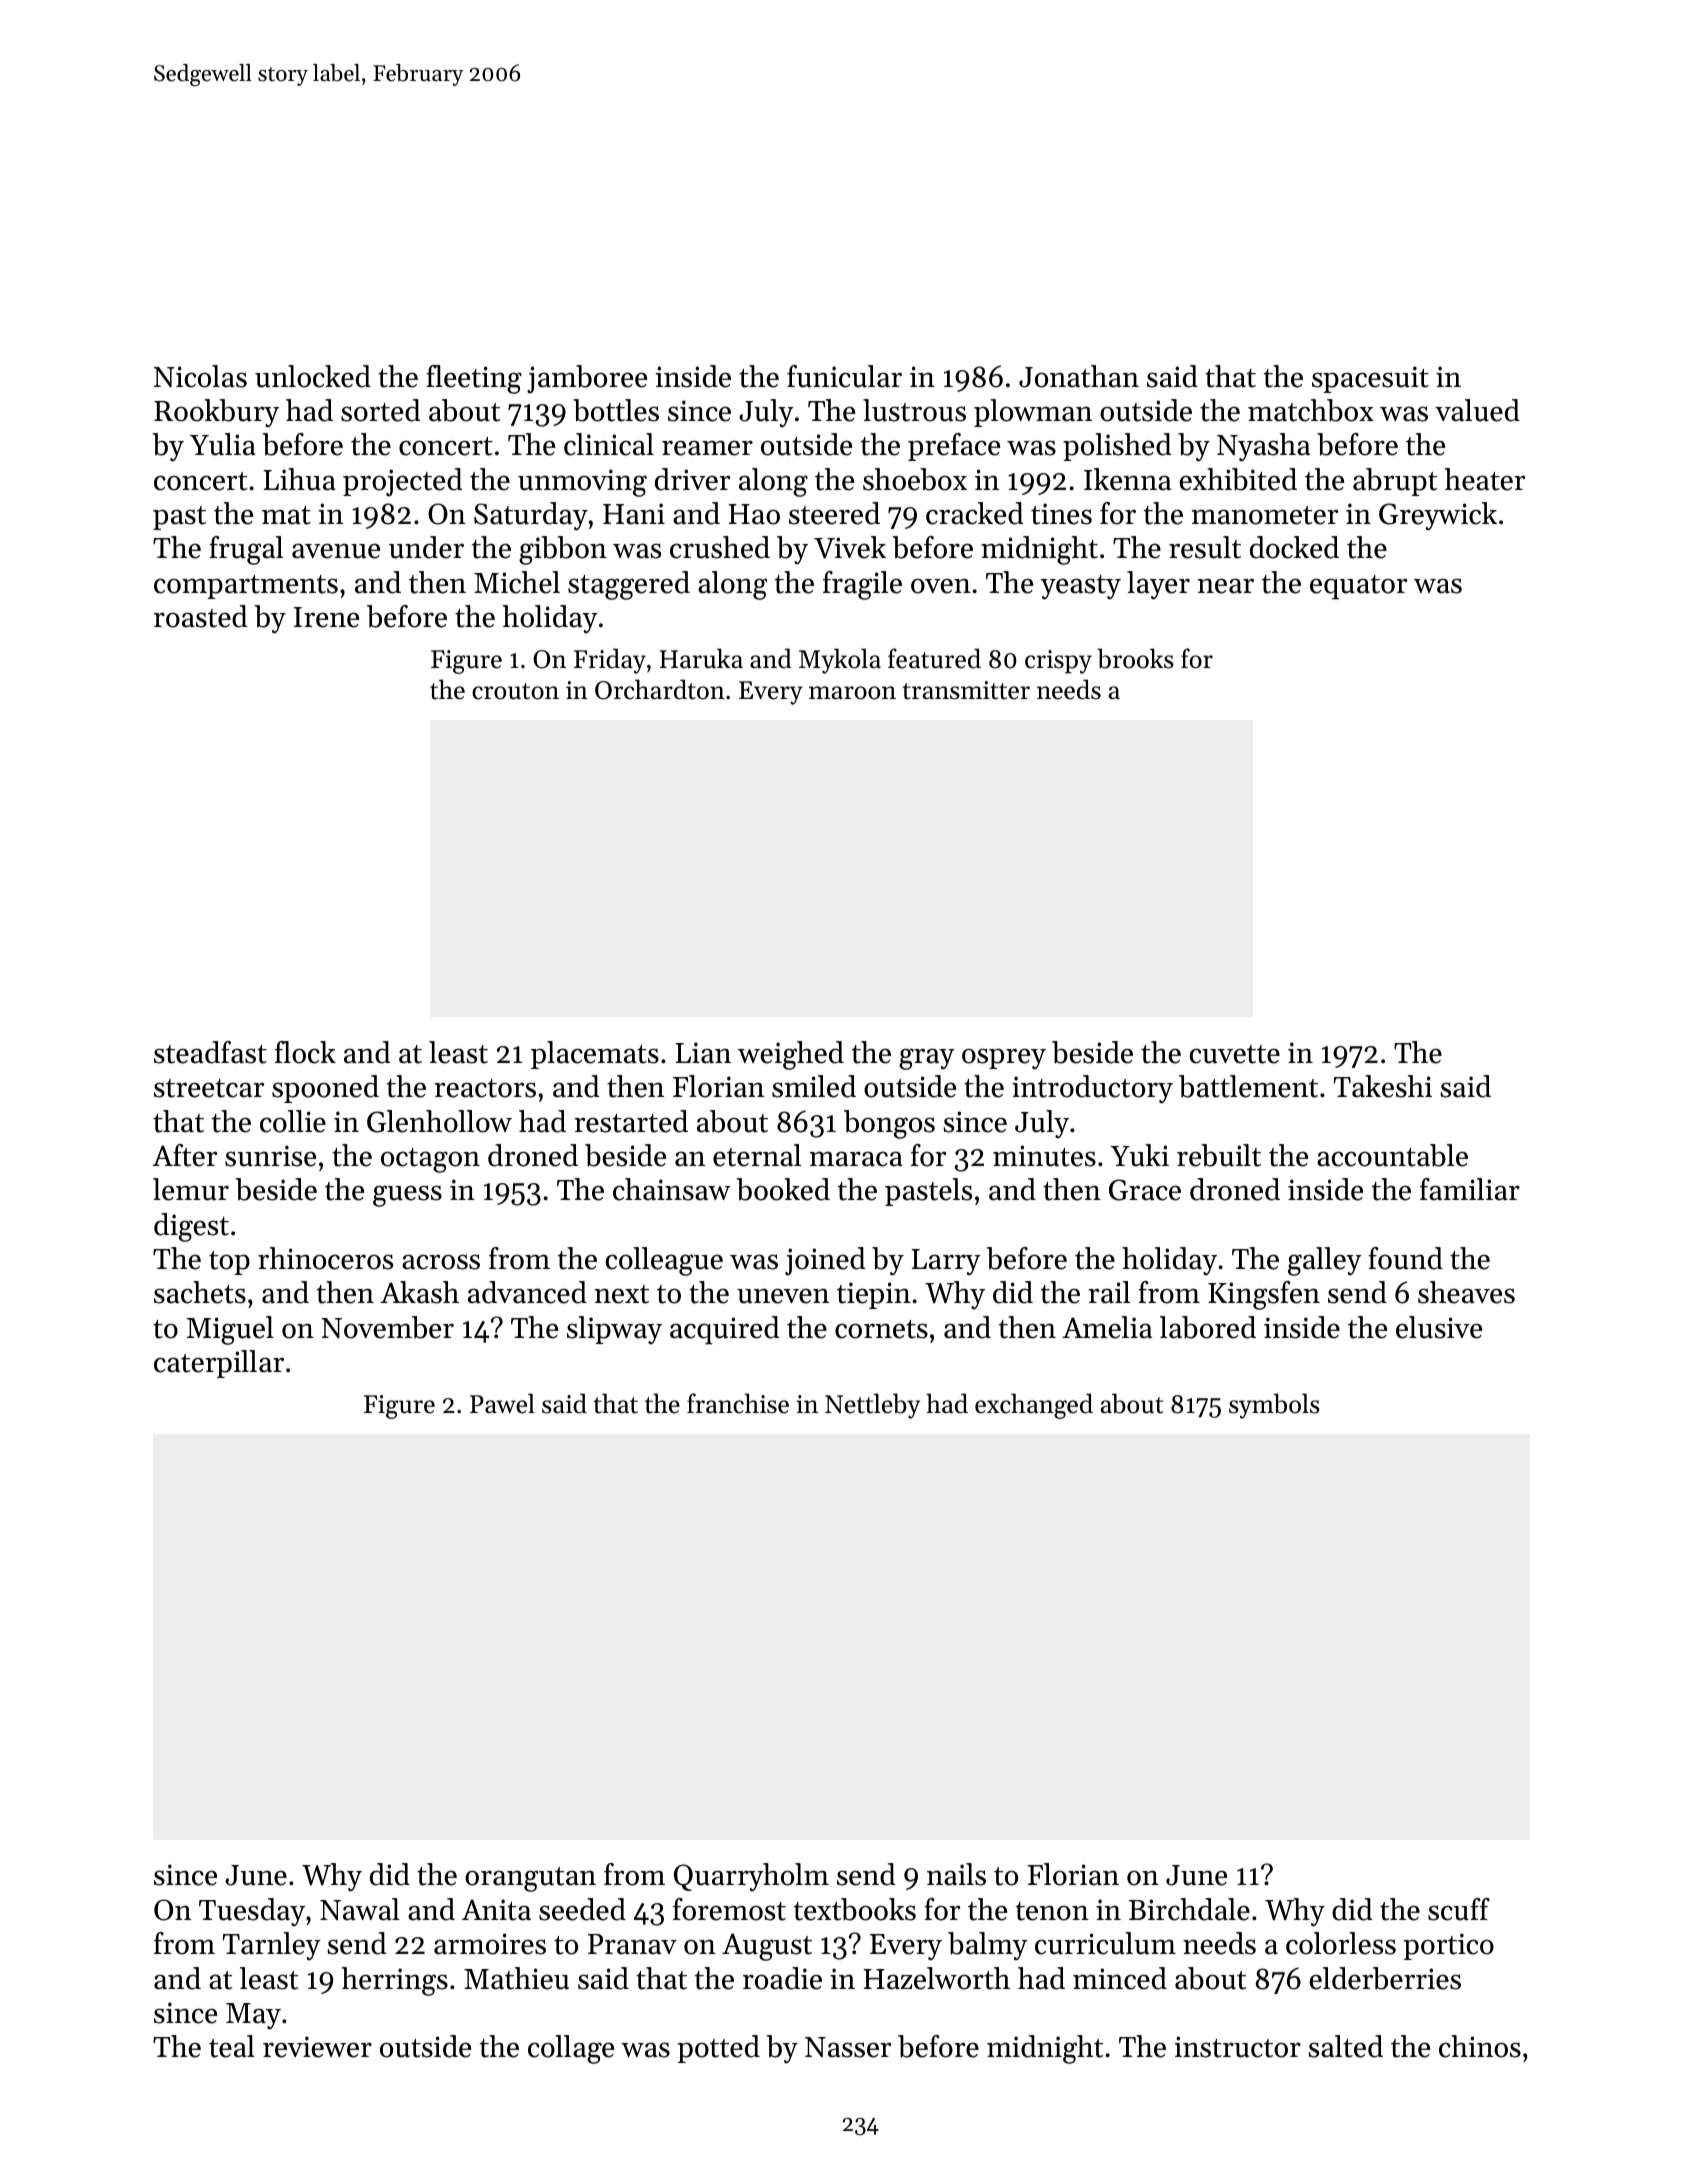  I want to click on Pawel, so click(502, 1403).
